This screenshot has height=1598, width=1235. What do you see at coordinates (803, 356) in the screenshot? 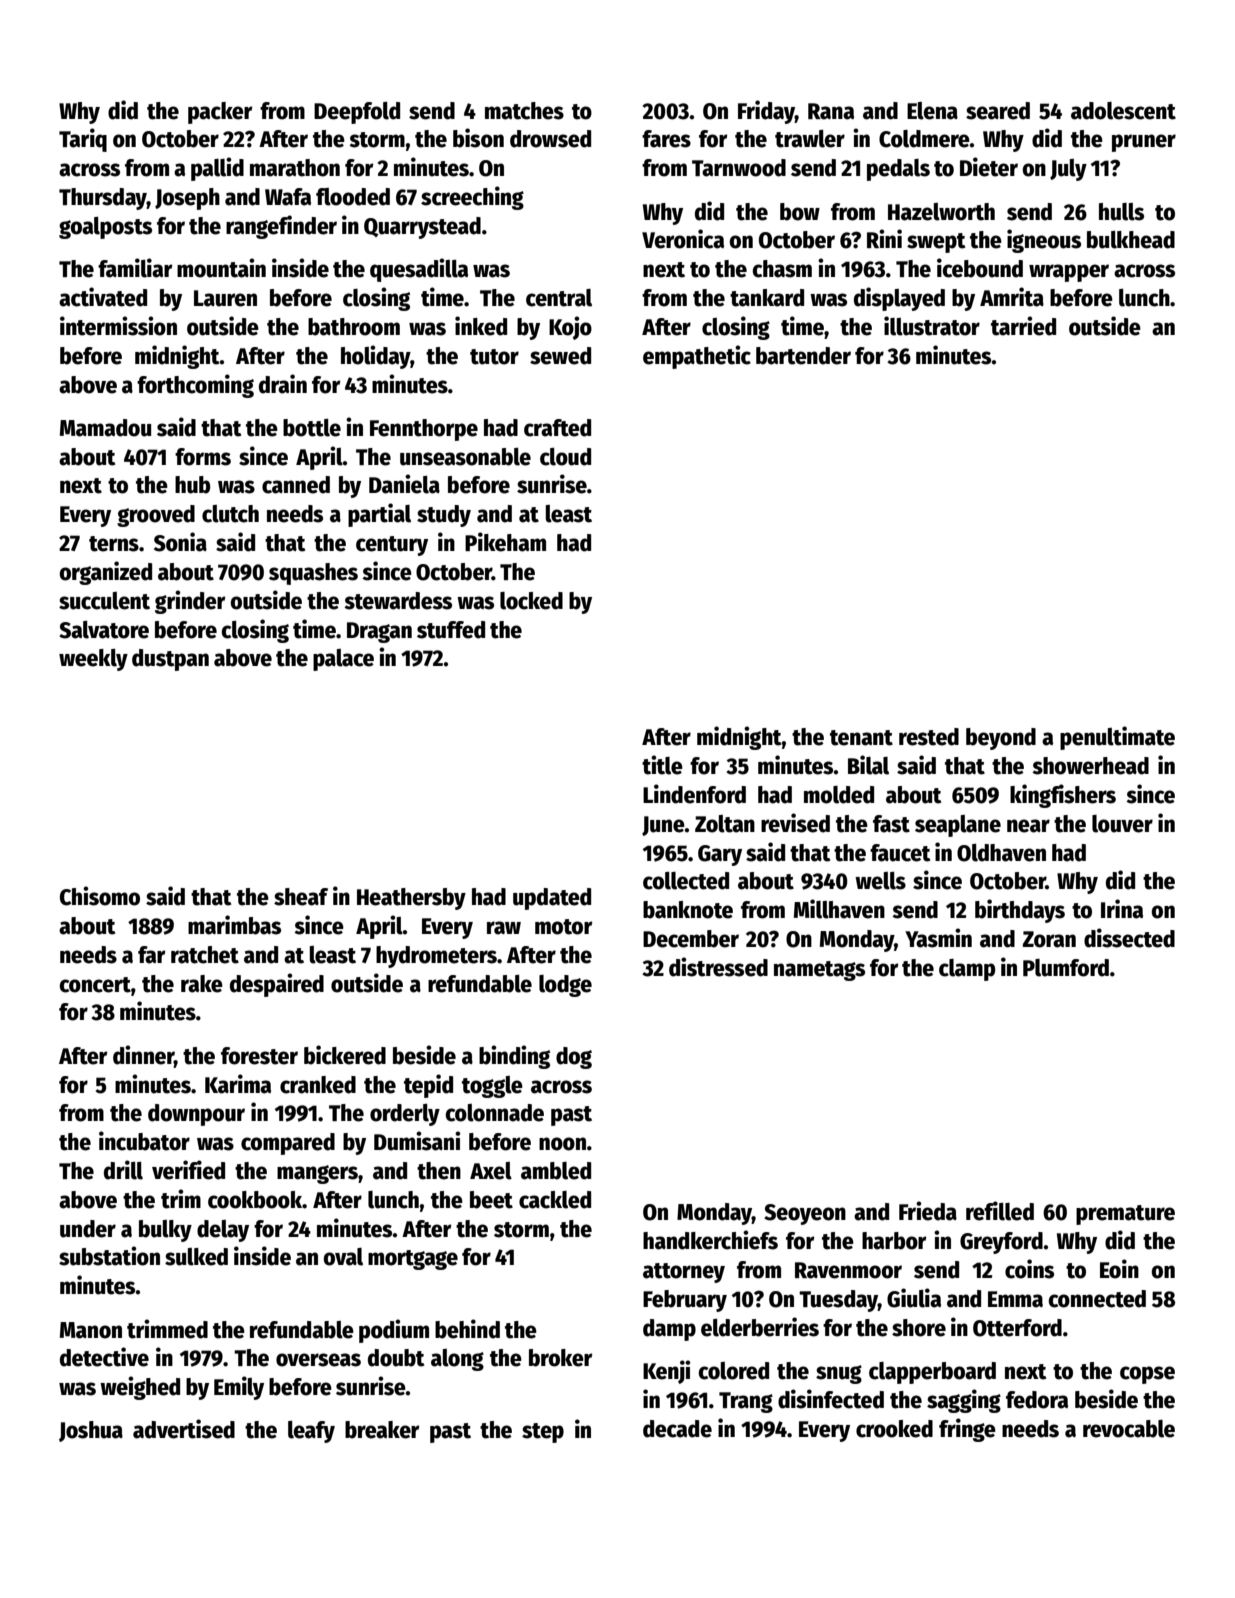
I see `bartender` at bounding box center [803, 356].
